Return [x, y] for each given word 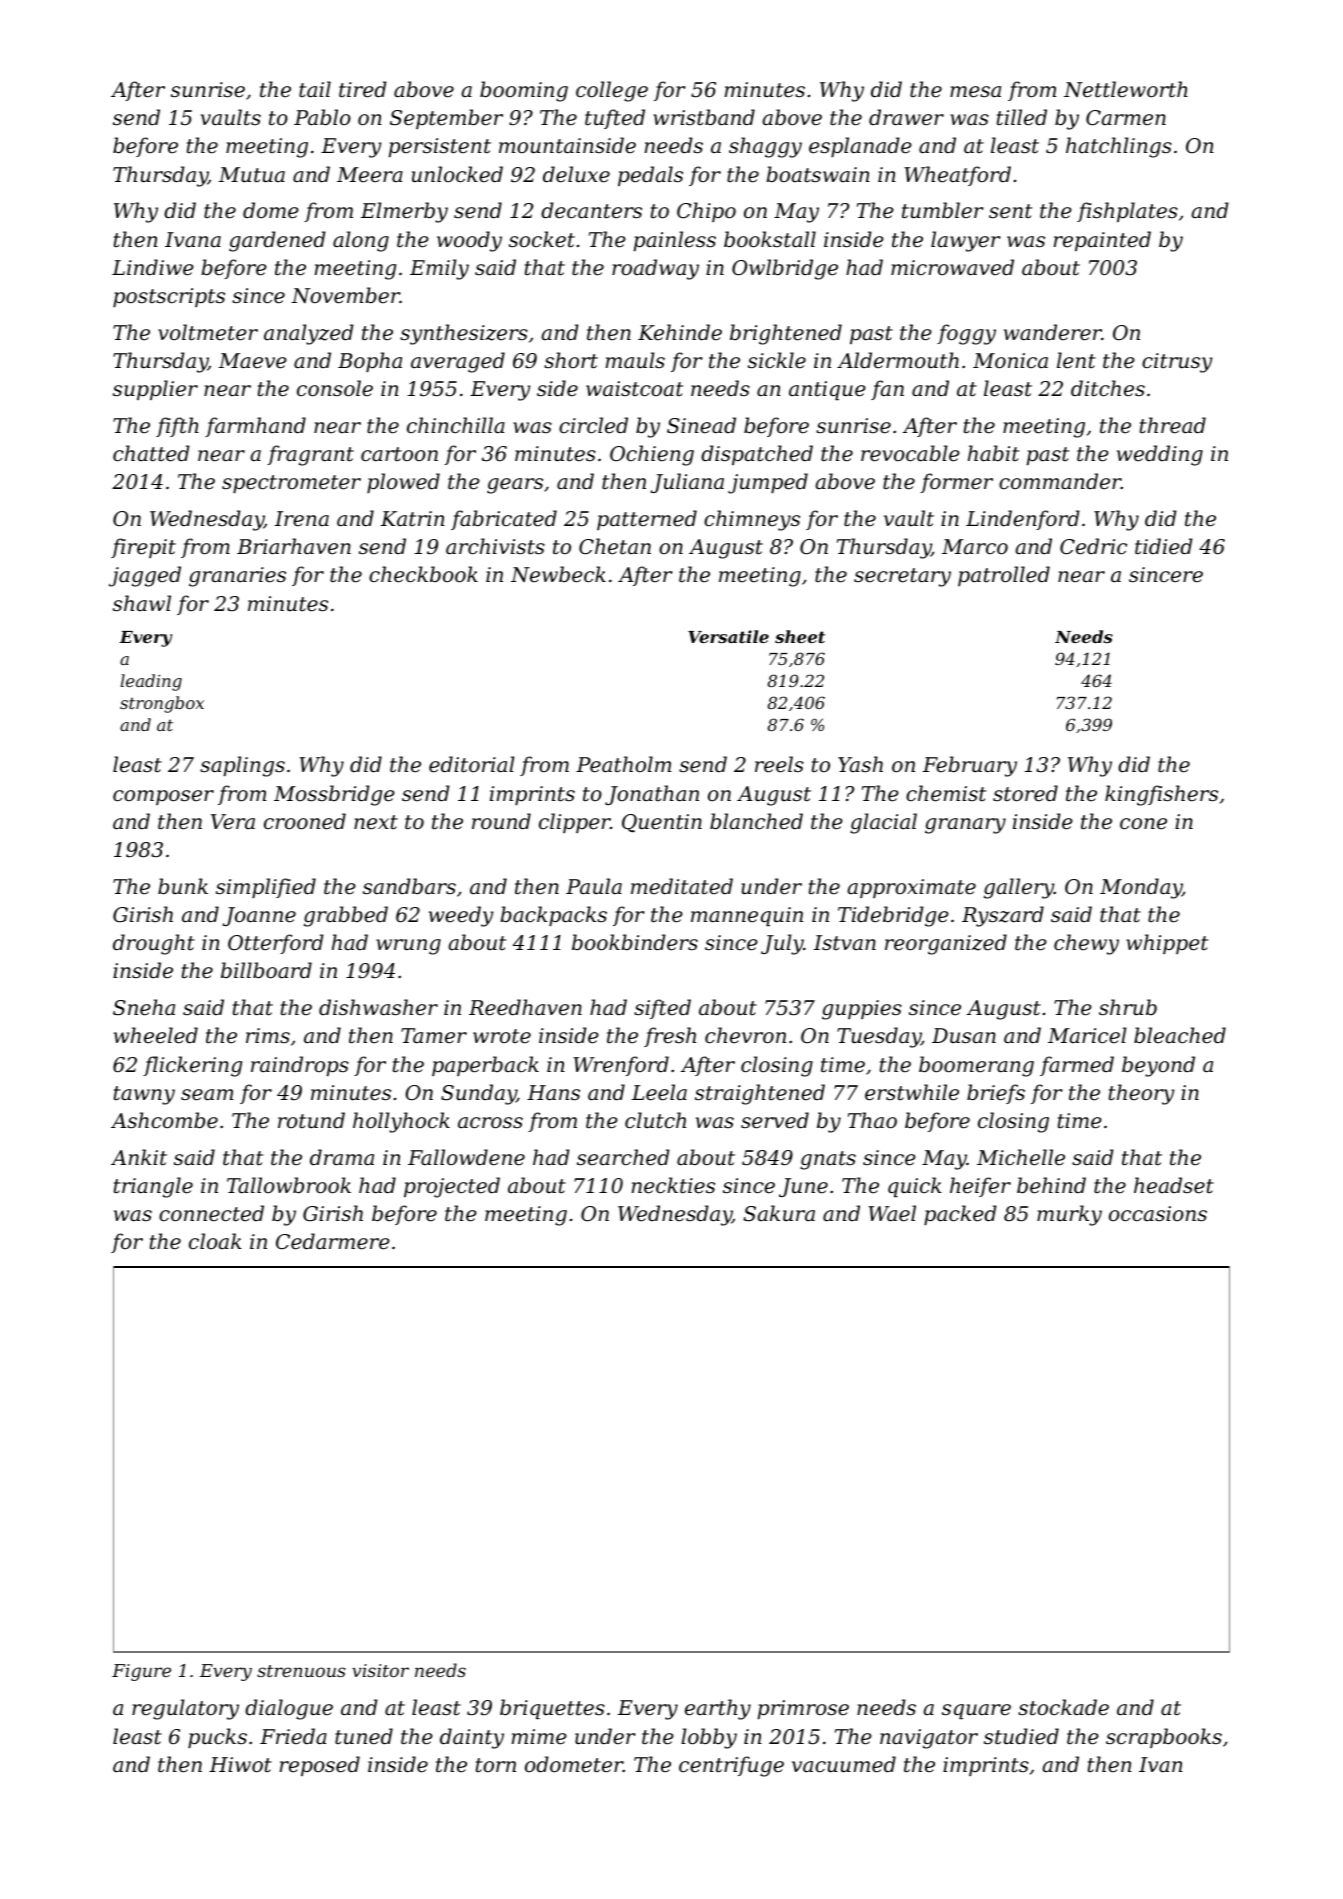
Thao [872, 1120]
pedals [650, 176]
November [345, 295]
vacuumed [844, 1764]
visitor [380, 1670]
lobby [709, 1738]
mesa [975, 92]
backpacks [553, 916]
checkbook [423, 574]
